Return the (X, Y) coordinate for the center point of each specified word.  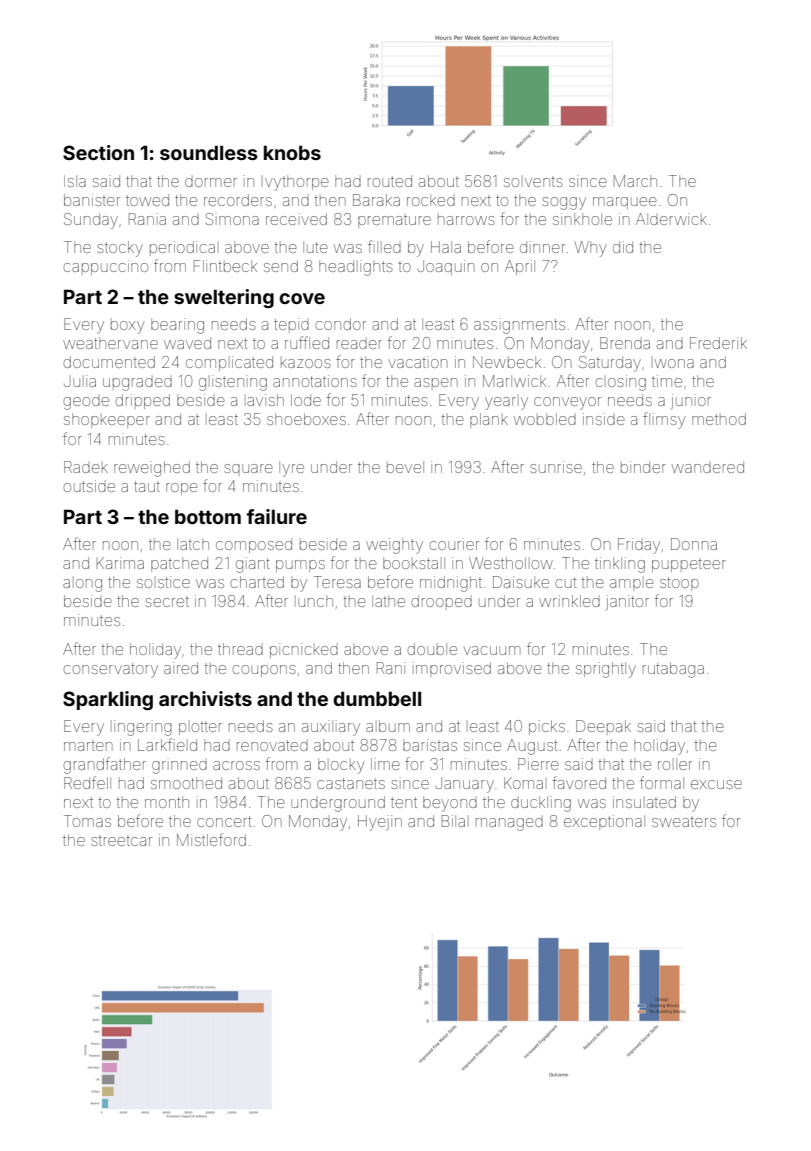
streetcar (121, 841)
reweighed (152, 469)
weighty (394, 546)
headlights (356, 268)
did (623, 247)
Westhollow (511, 563)
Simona (232, 219)
